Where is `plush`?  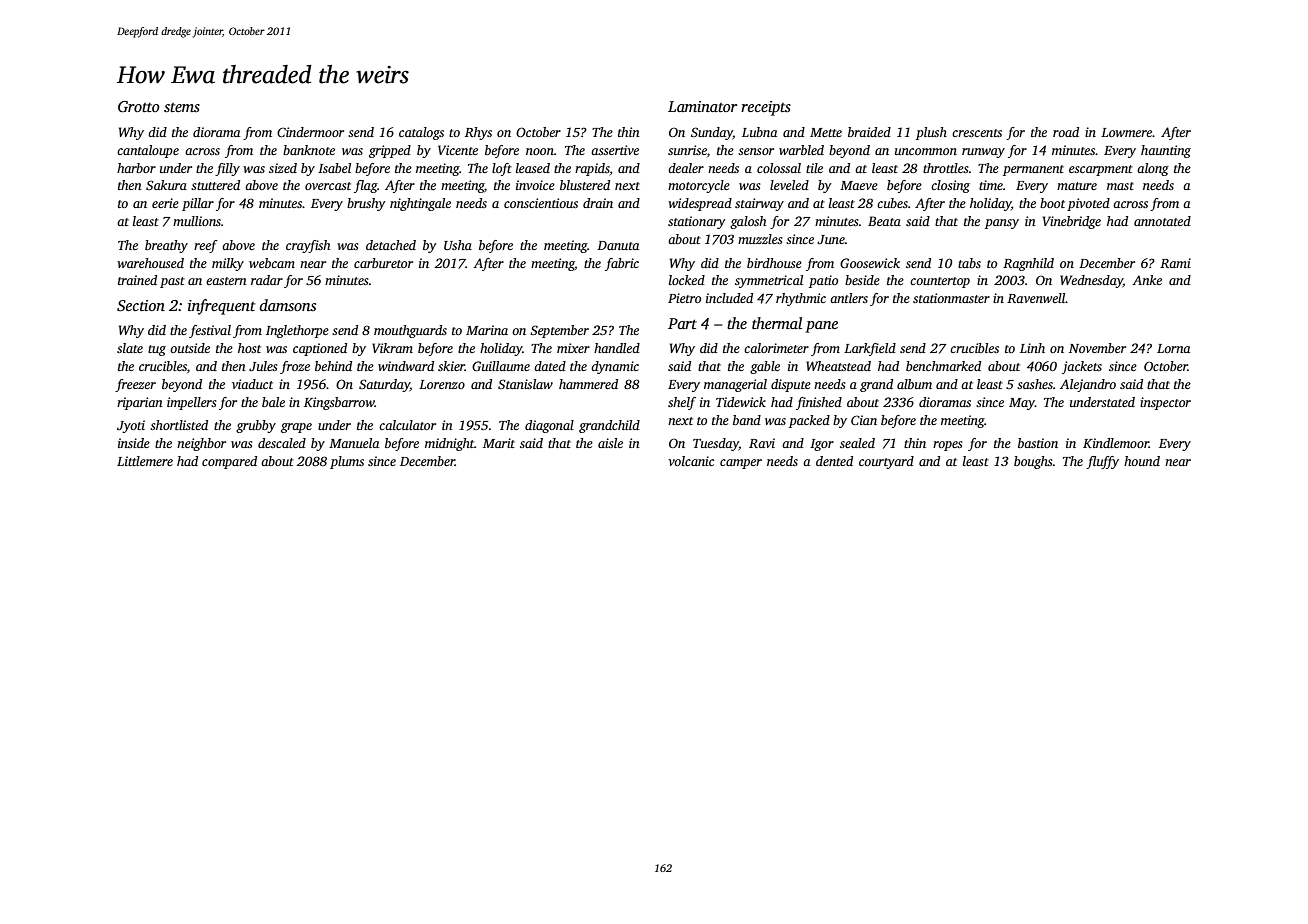 plush is located at coordinates (931, 133).
